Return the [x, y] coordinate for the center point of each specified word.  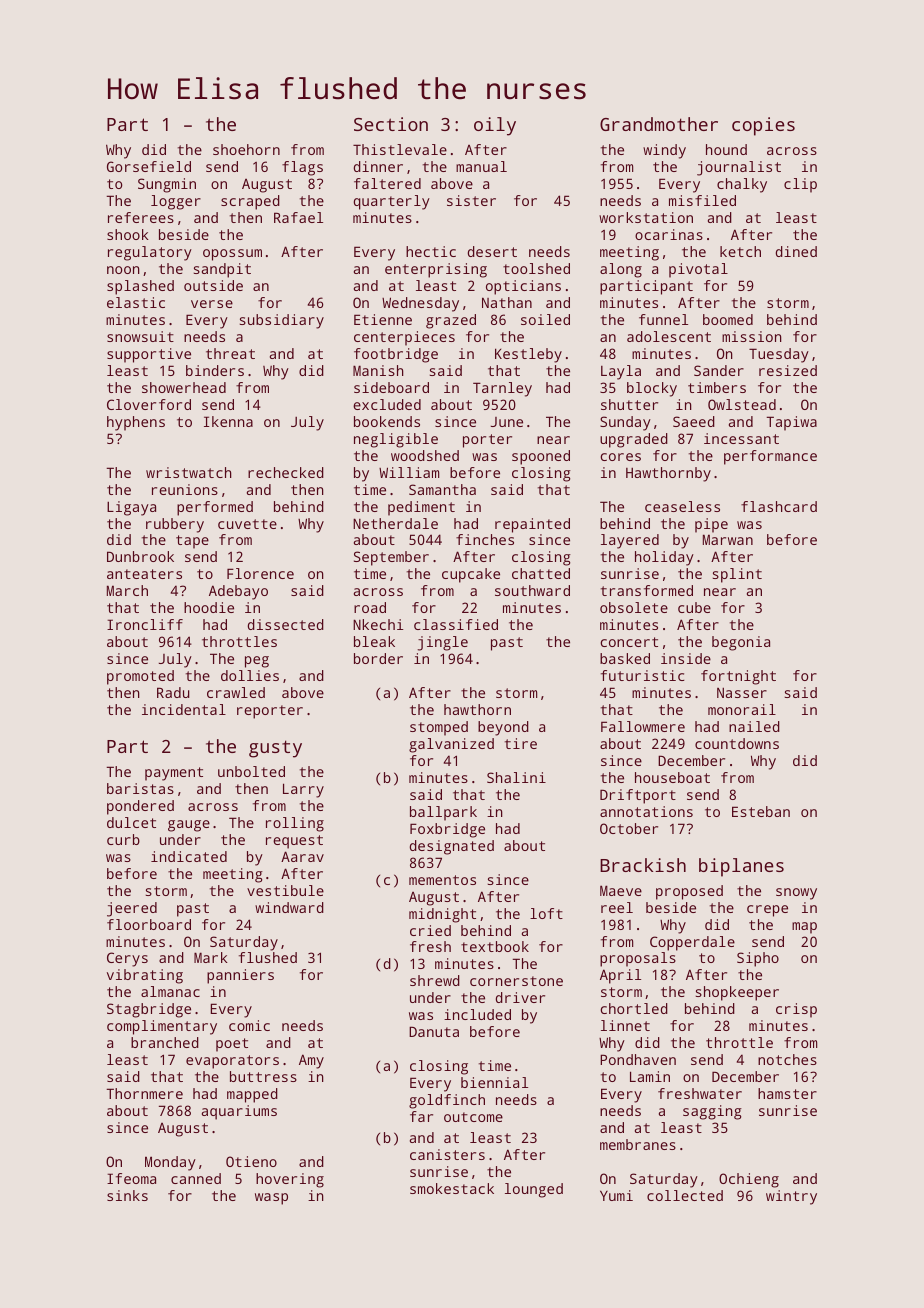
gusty [275, 749]
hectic [431, 251]
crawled [236, 692]
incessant [741, 438]
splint [737, 575]
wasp [271, 1199]
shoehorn [246, 149]
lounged [534, 1190]
